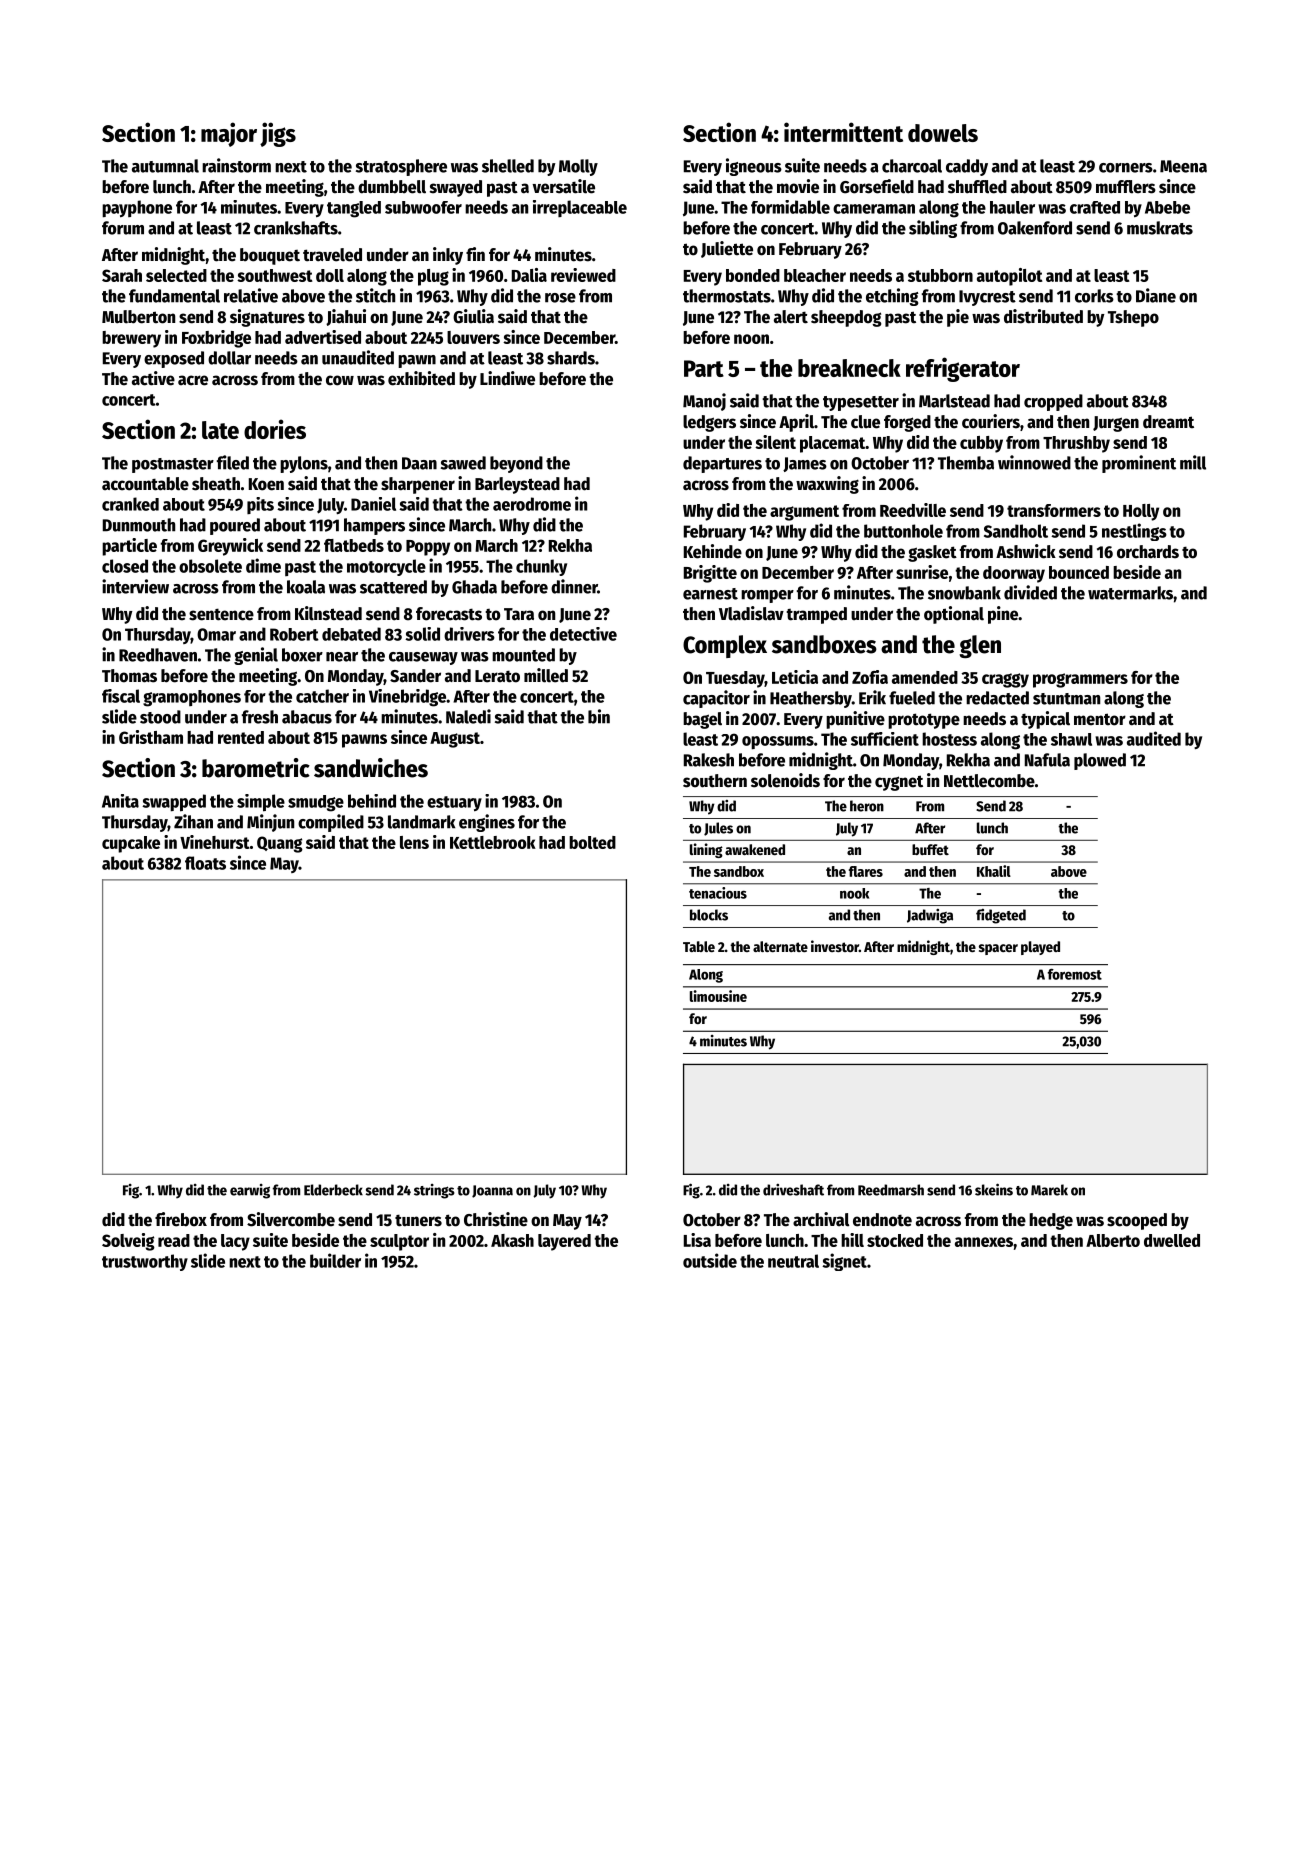 This image has width=1310, height=1853. What do you see at coordinates (1113, 1240) in the image?
I see `Alberto` at bounding box center [1113, 1240].
